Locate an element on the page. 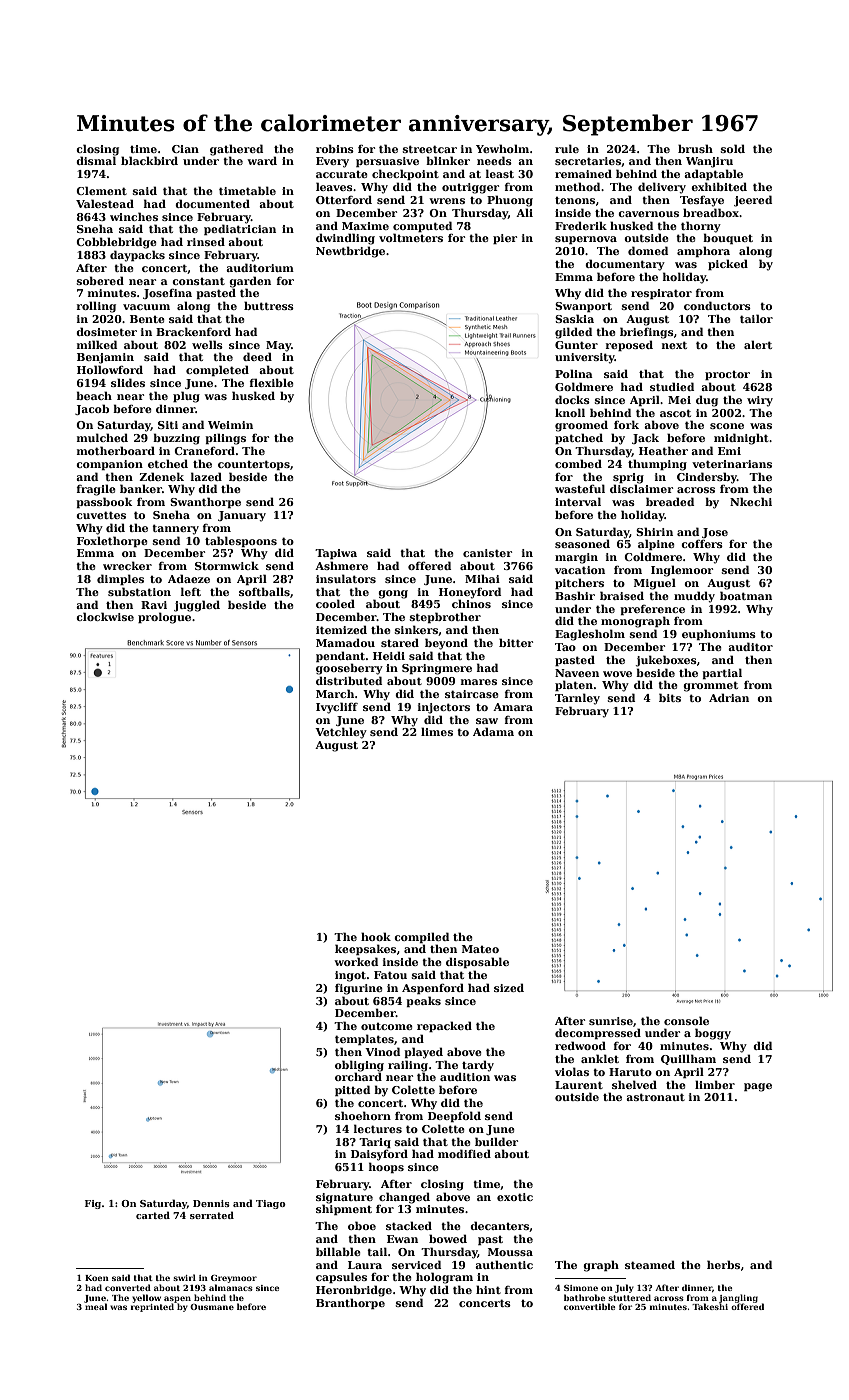 The image size is (849, 1400). sunrise is located at coordinates (611, 1021).
